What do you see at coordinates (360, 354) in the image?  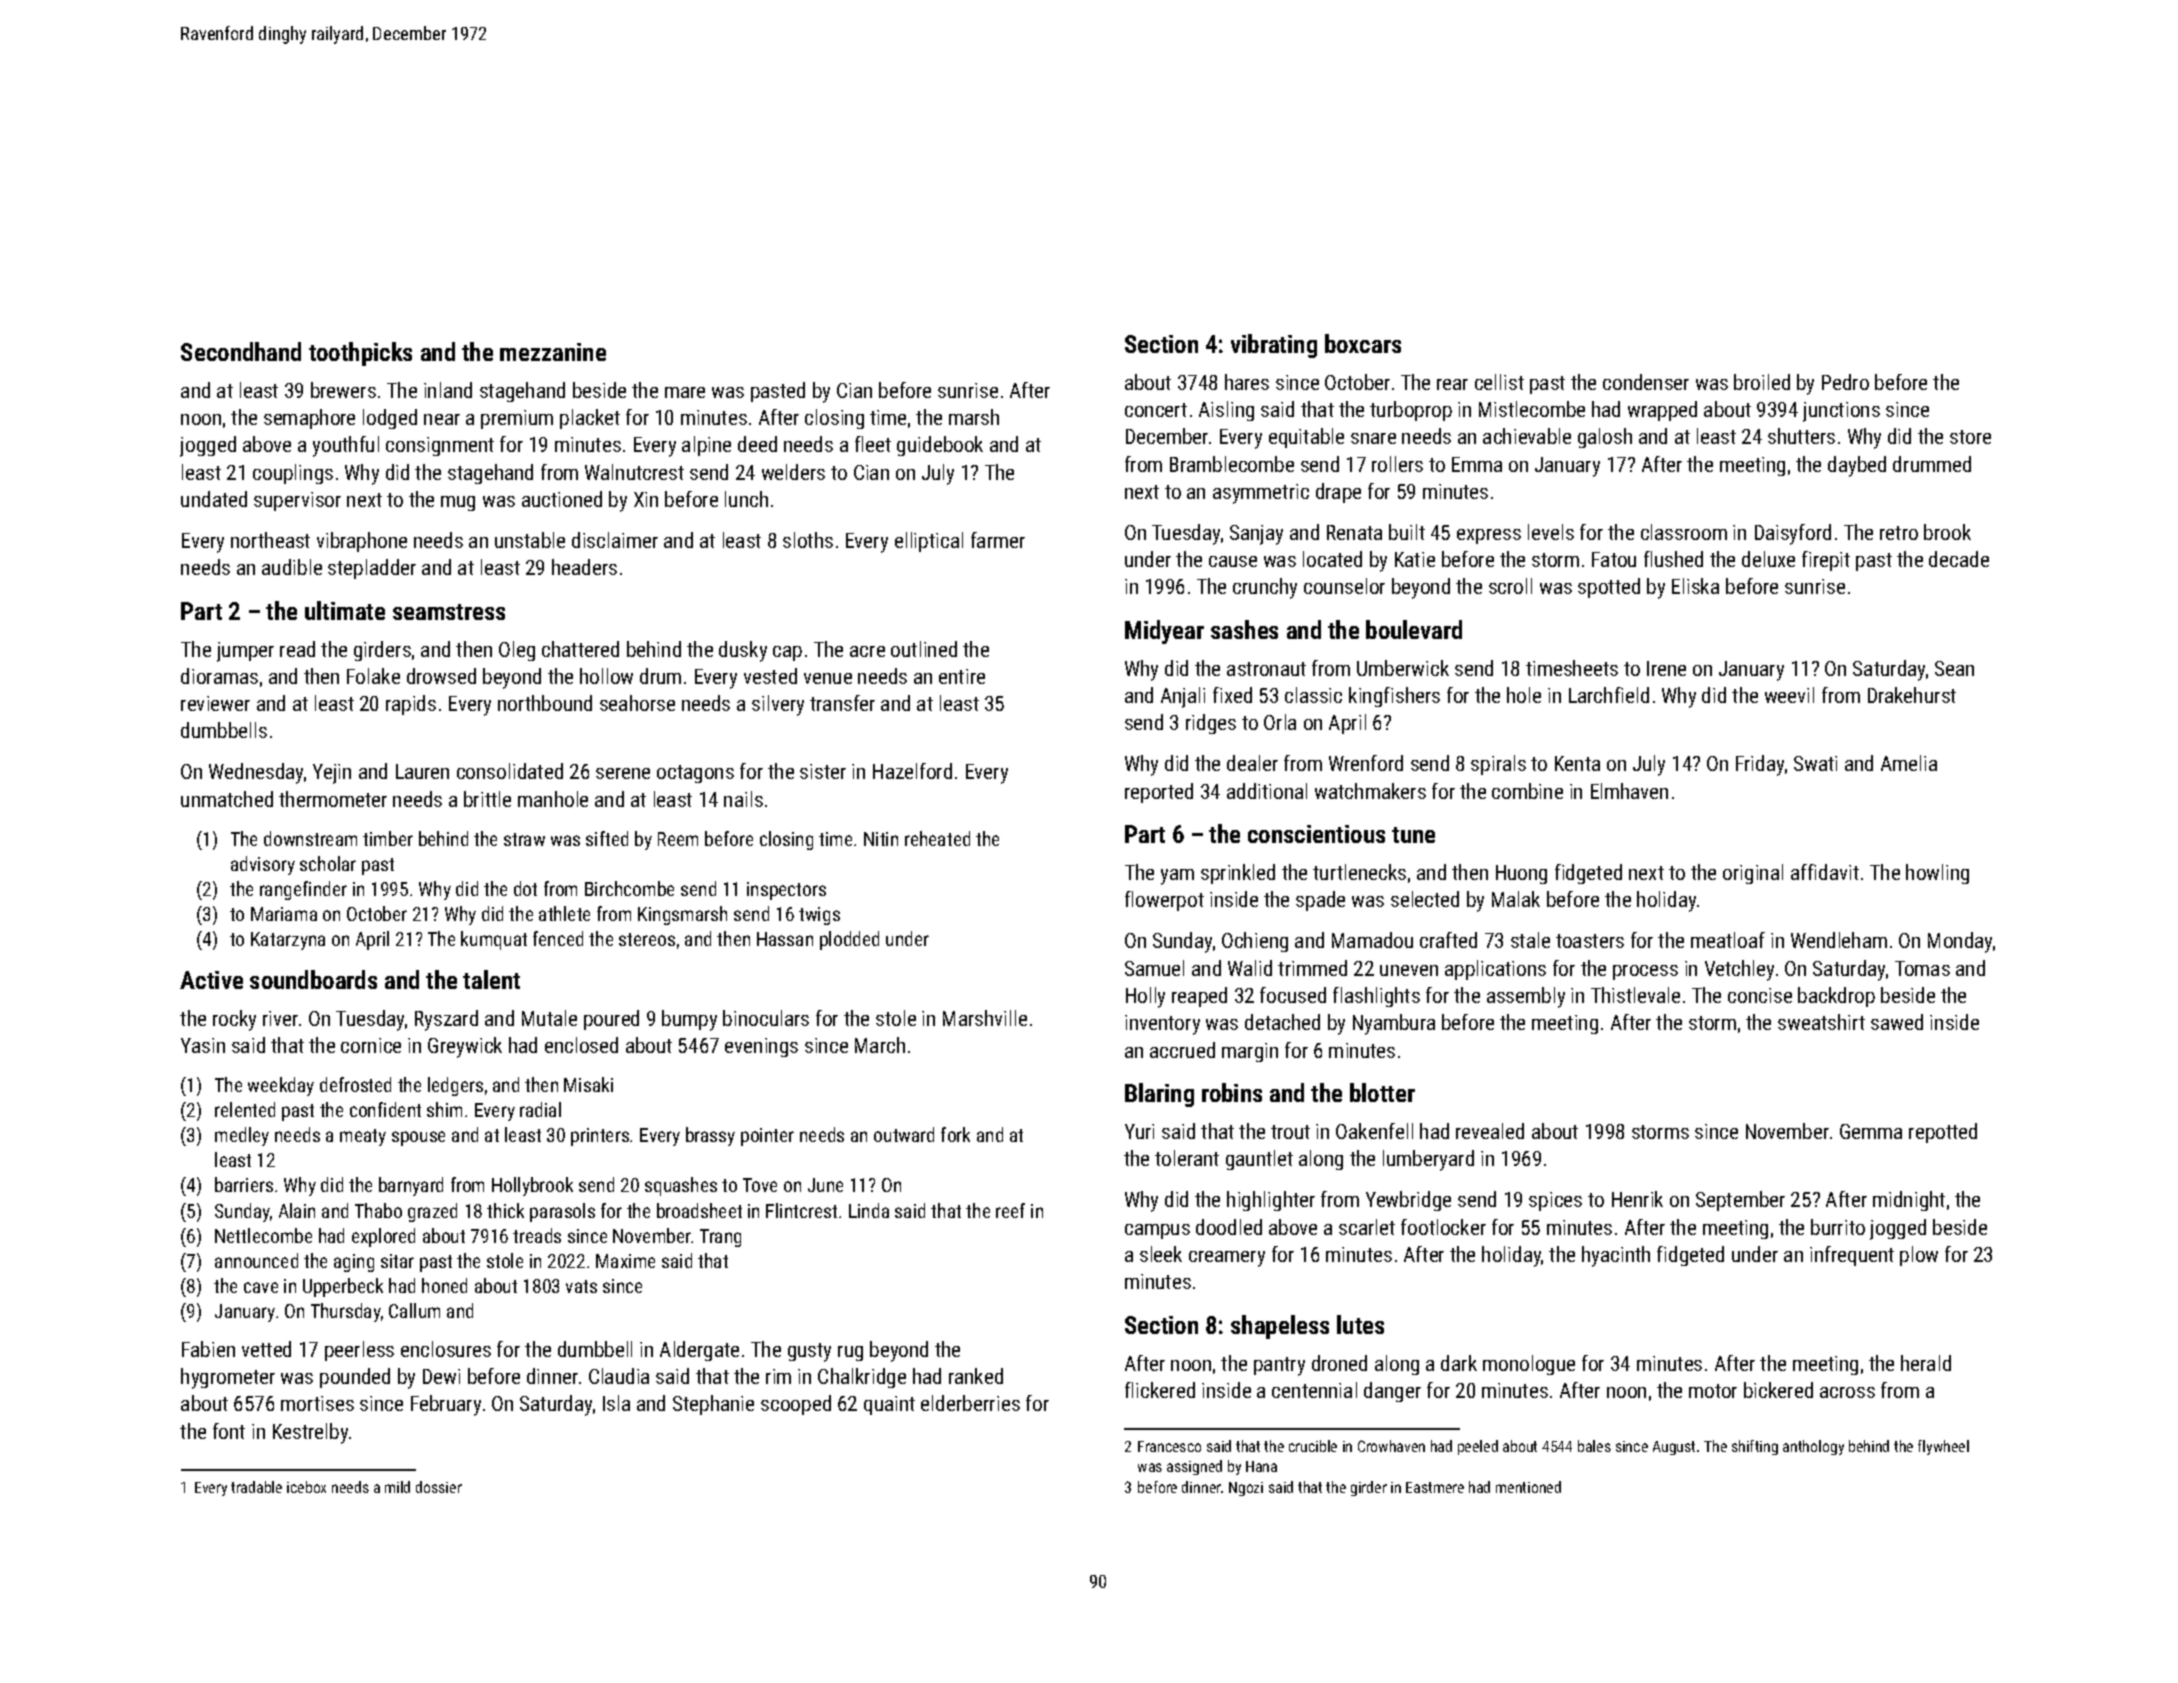 I see `toothpicks` at bounding box center [360, 354].
